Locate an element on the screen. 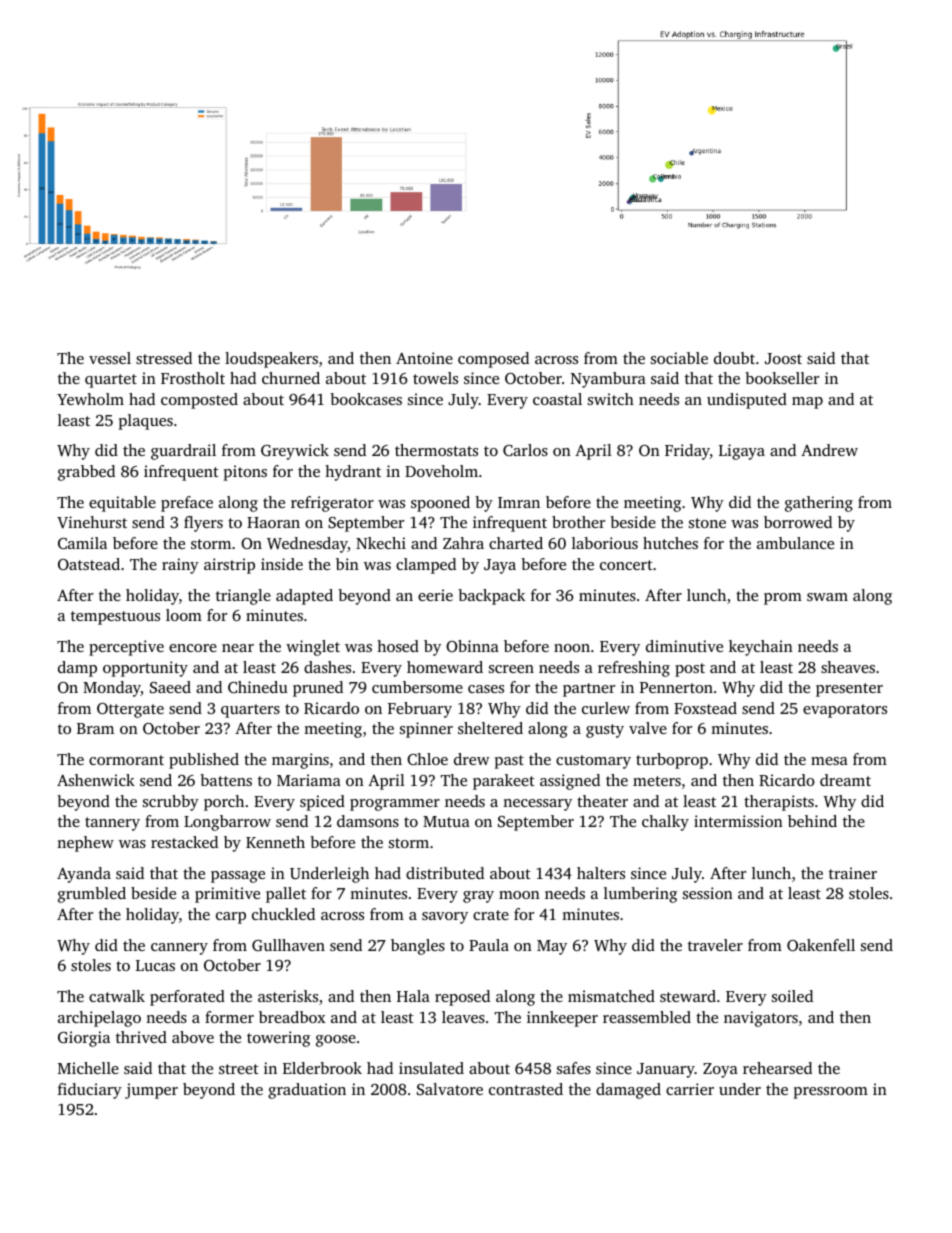  grumbled is located at coordinates (92, 895).
